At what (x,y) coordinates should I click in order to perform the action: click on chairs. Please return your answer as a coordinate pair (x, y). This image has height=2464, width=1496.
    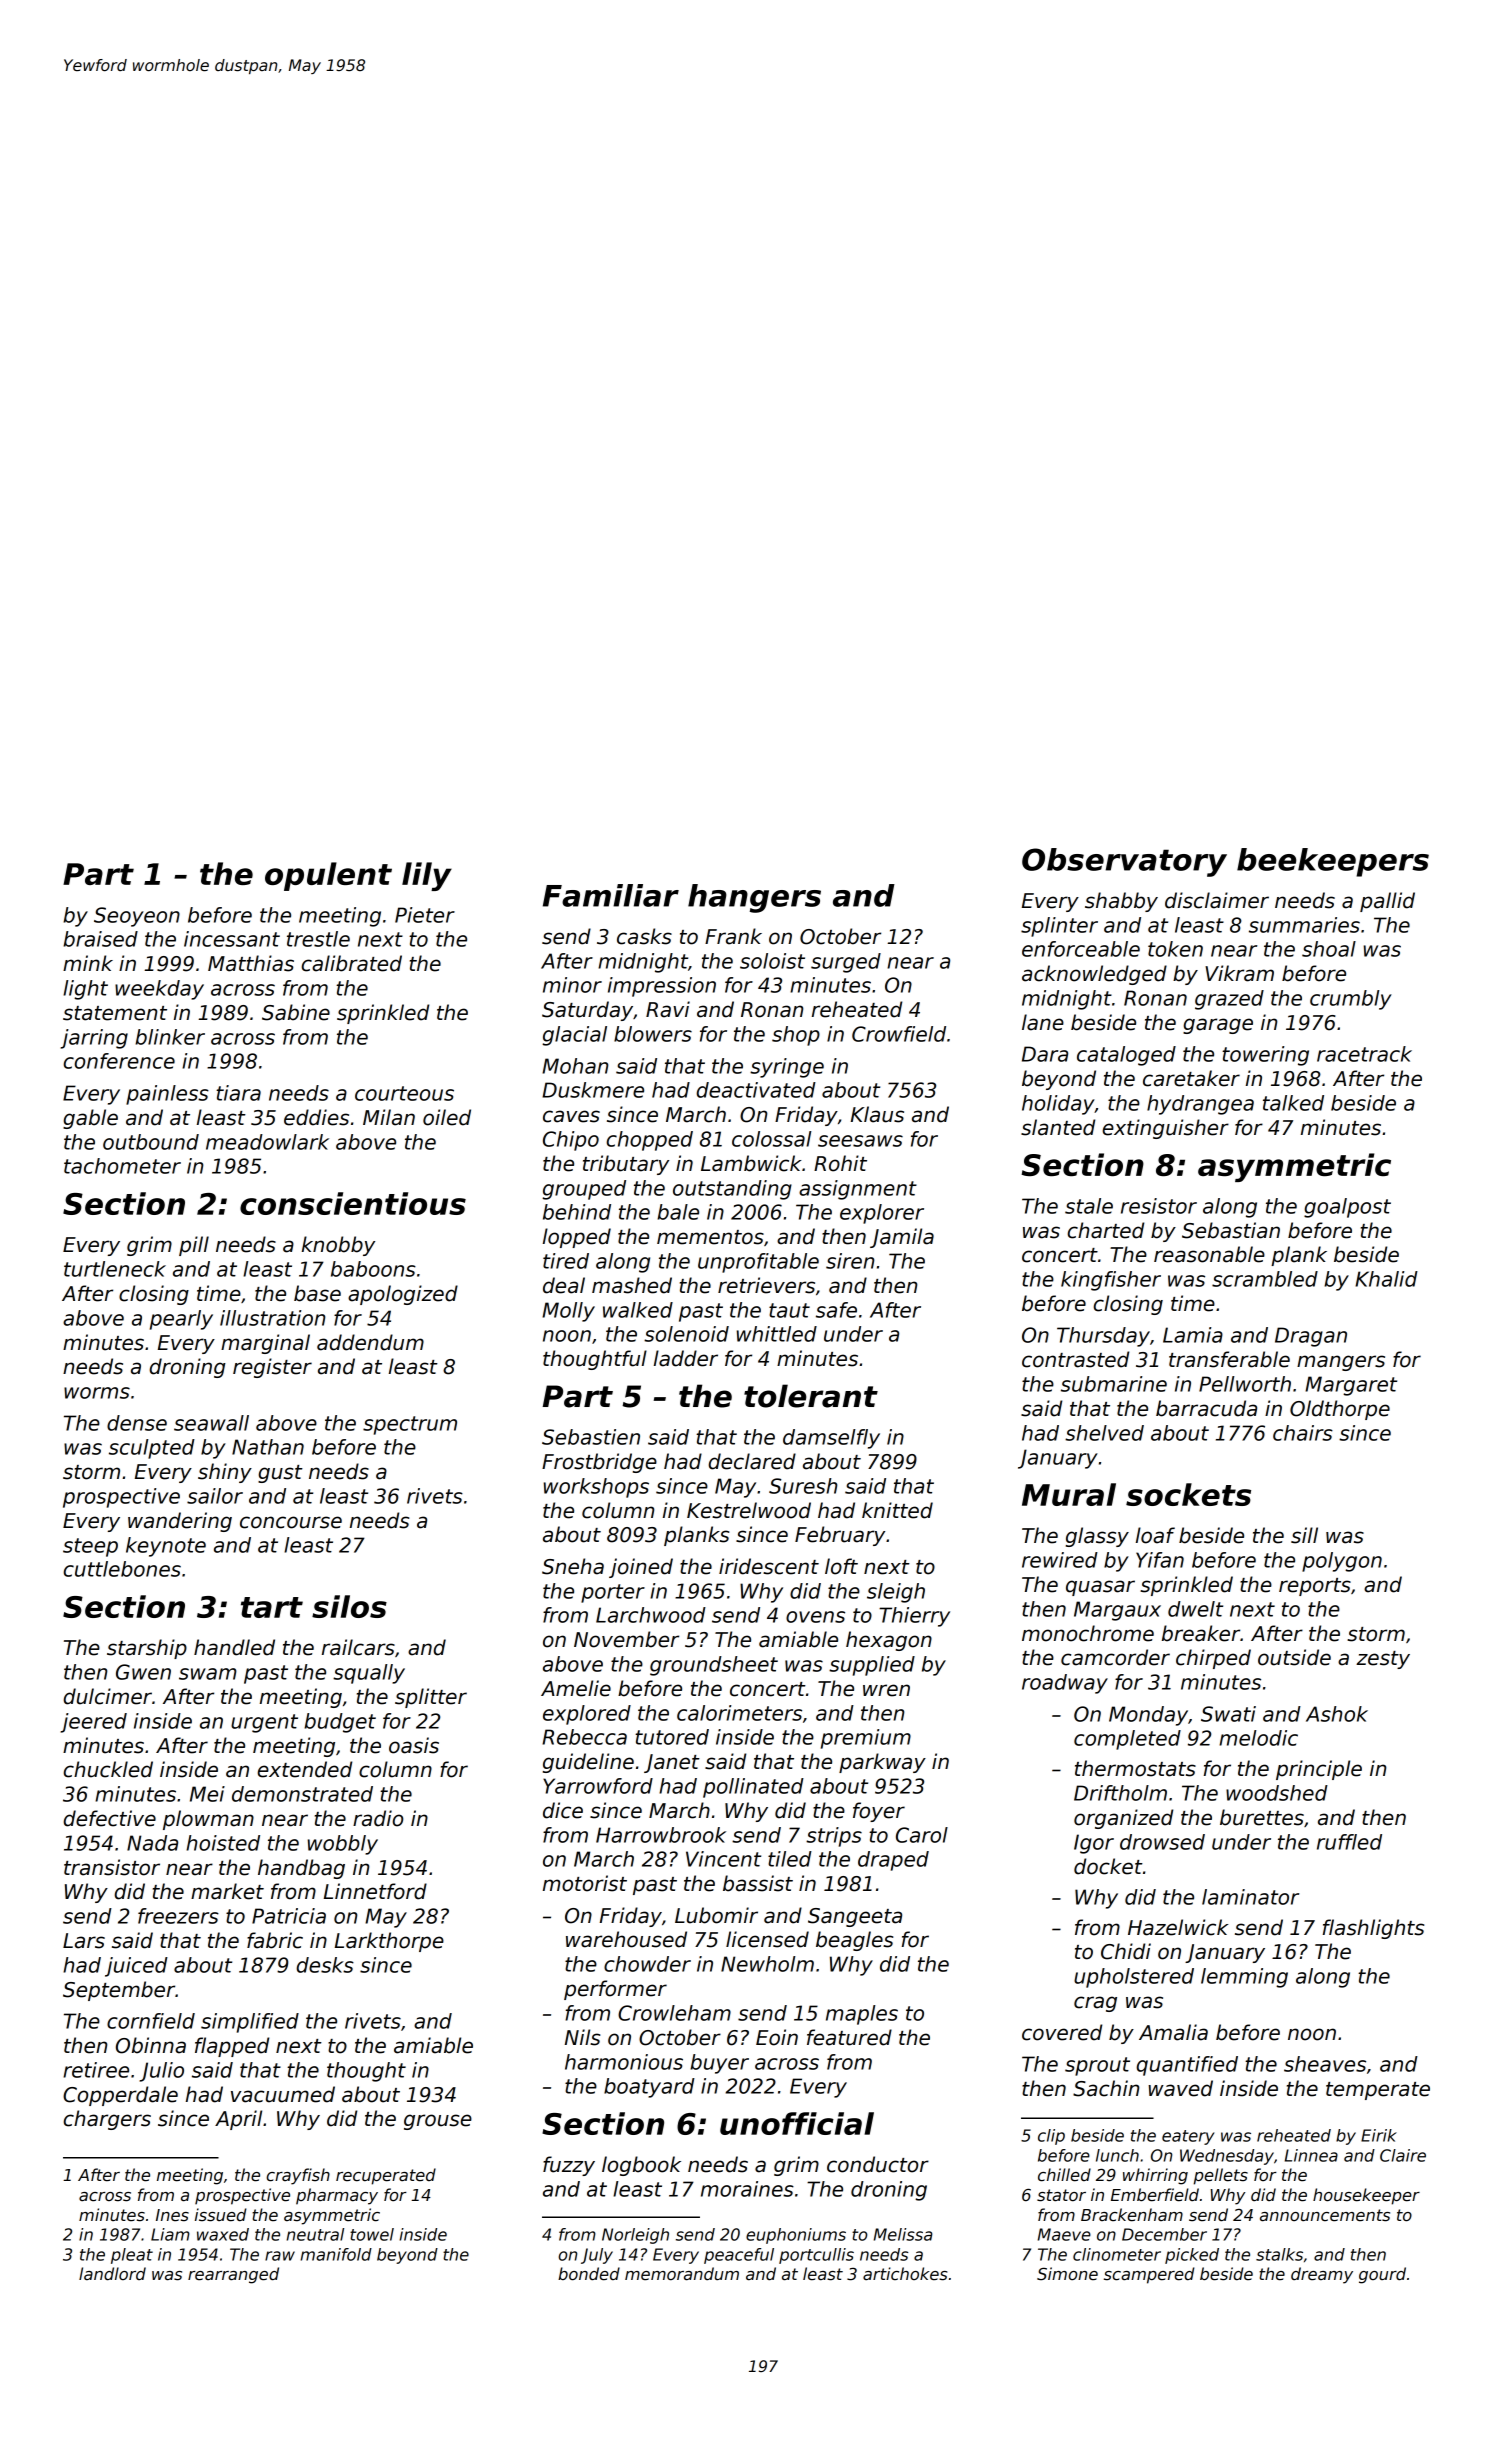
    Looking at the image, I should click on (1303, 1433).
